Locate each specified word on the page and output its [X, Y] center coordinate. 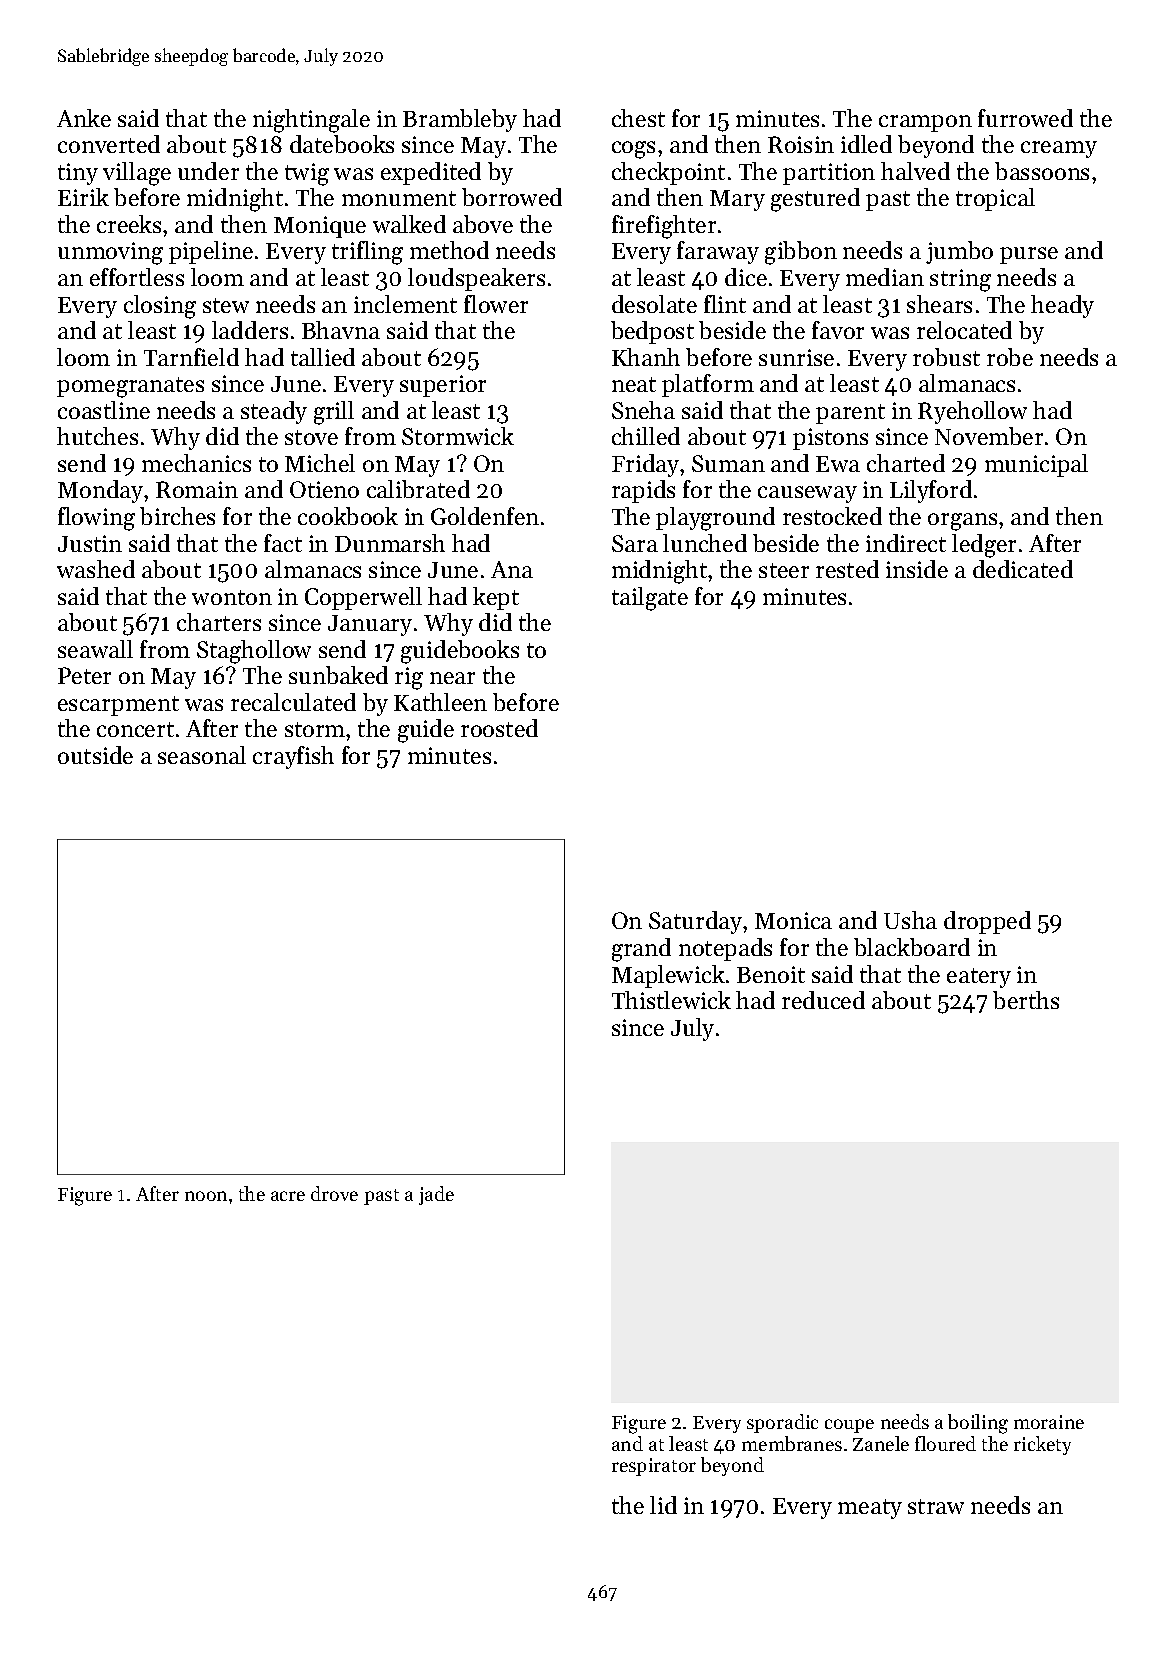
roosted [499, 728]
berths [1026, 1000]
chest [638, 118]
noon [206, 1196]
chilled [646, 436]
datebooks [342, 144]
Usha [910, 920]
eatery [979, 978]
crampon [925, 123]
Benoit [771, 974]
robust [946, 357]
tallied [323, 357]
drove [334, 1193]
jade [436, 1195]
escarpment [118, 706]
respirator [654, 1467]
